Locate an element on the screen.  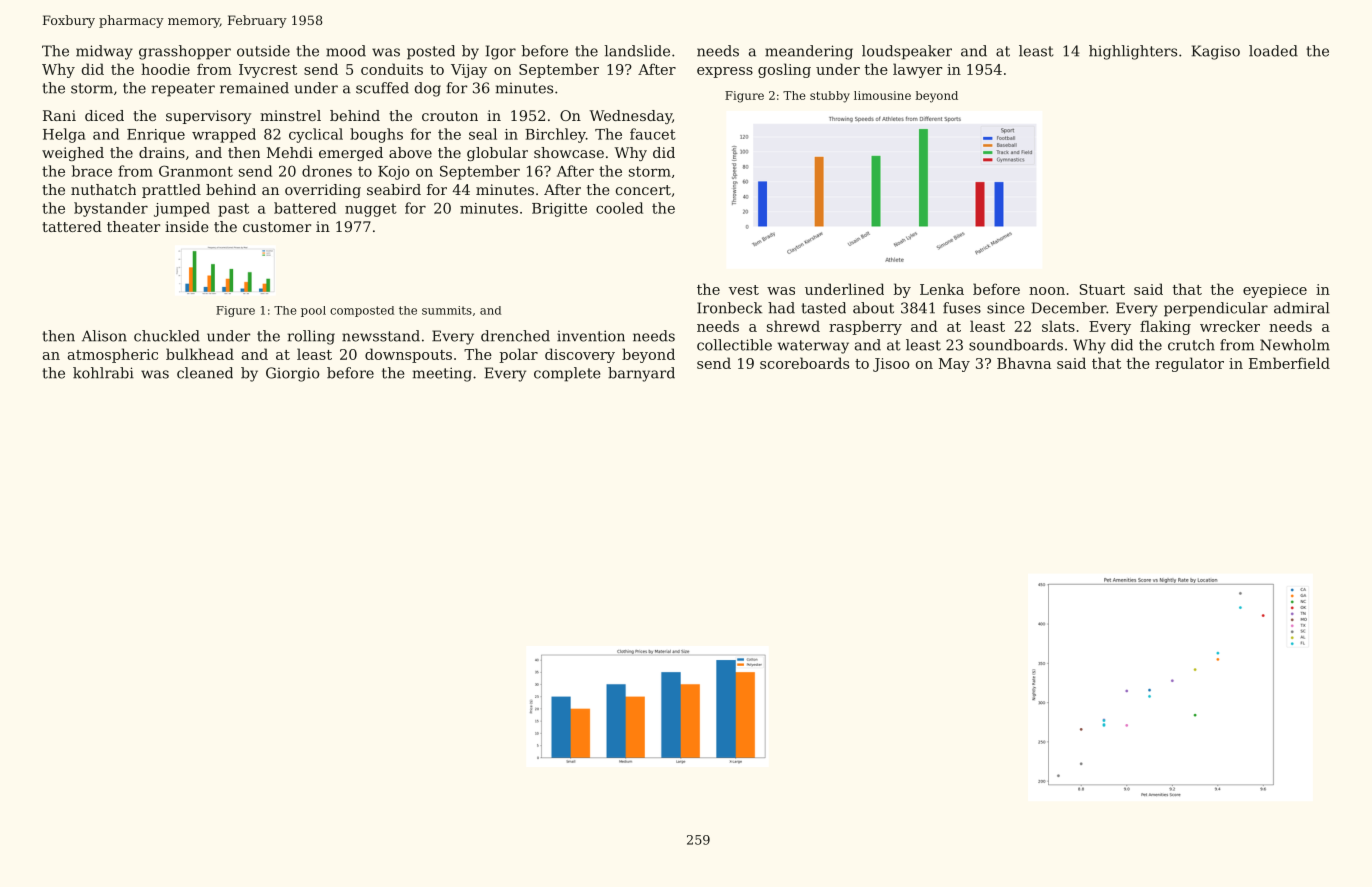
outside is located at coordinates (263, 51).
